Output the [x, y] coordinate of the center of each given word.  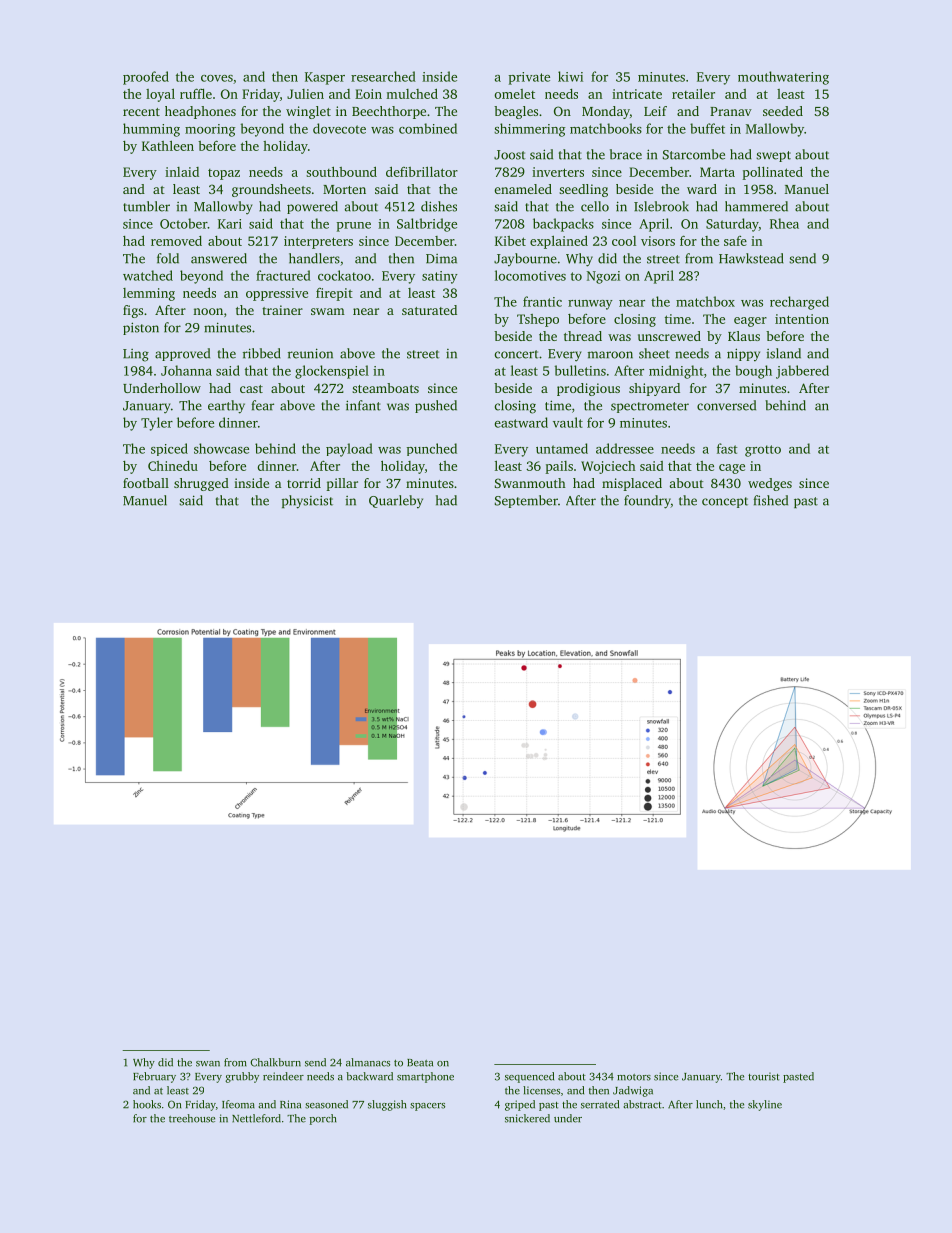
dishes [439, 206]
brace [626, 154]
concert [517, 354]
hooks [147, 1104]
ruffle [196, 93]
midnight [676, 372]
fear [263, 405]
